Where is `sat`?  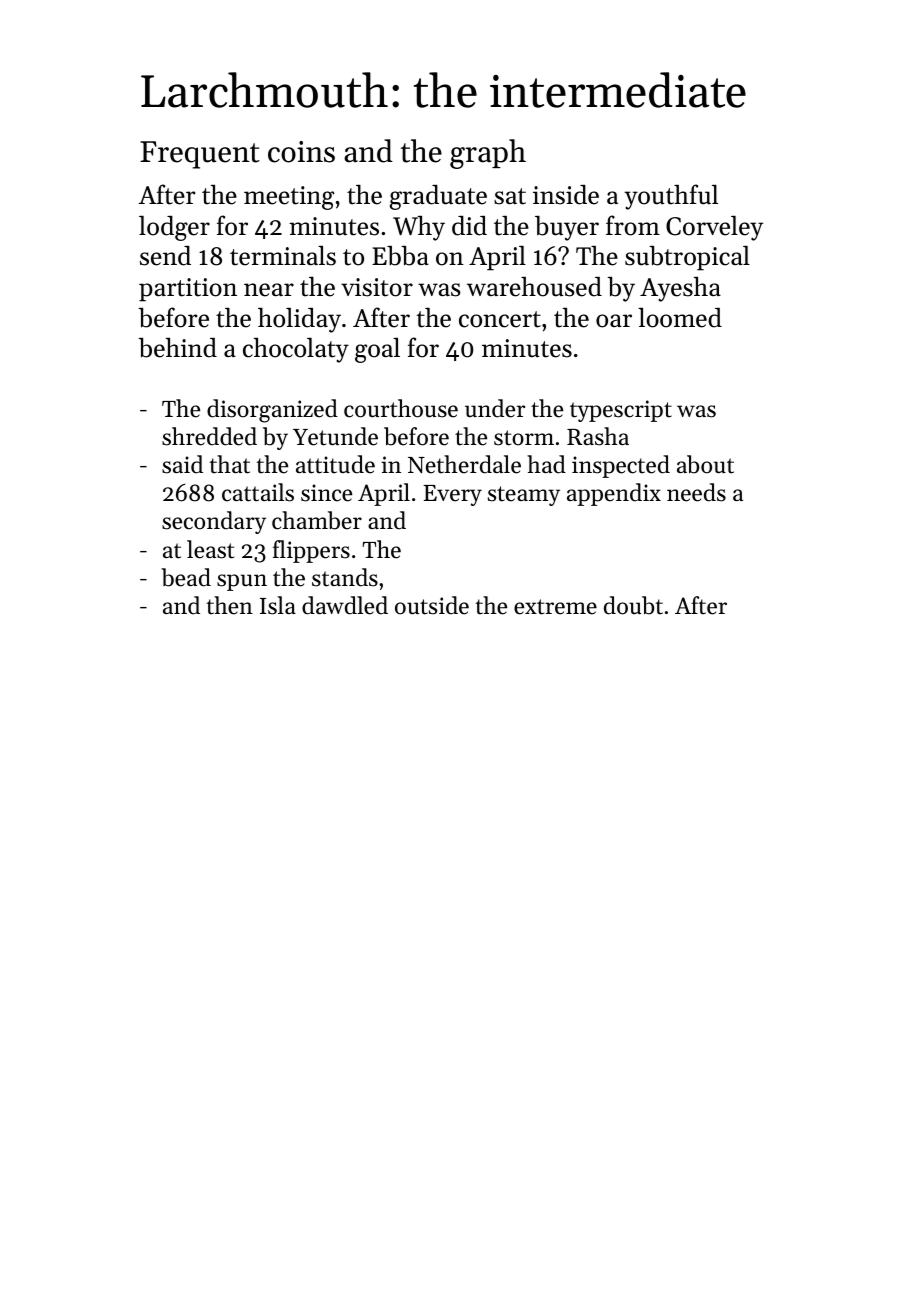 sat is located at coordinates (510, 196).
